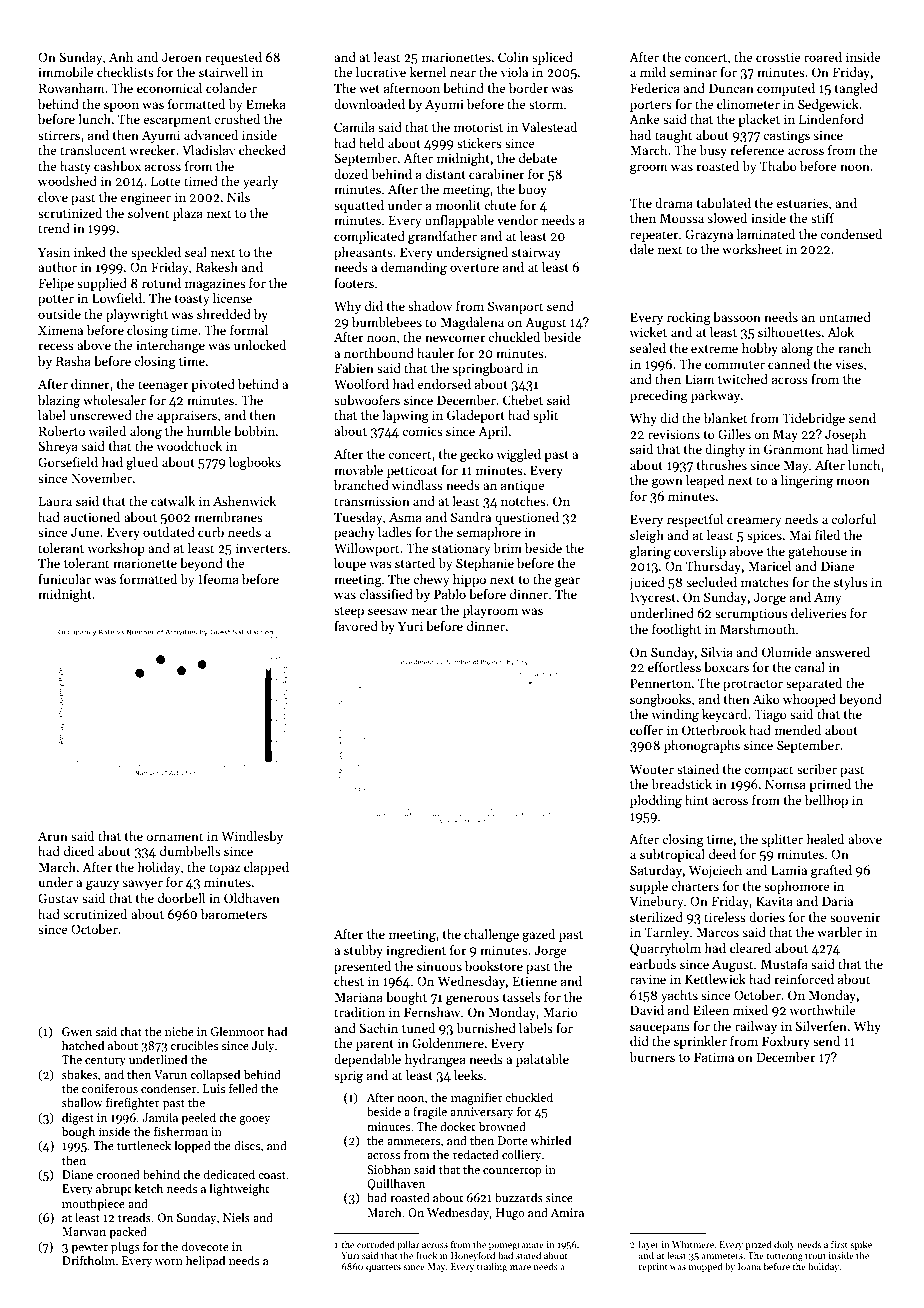  What do you see at coordinates (714, 1057) in the document?
I see `Fatima` at bounding box center [714, 1057].
